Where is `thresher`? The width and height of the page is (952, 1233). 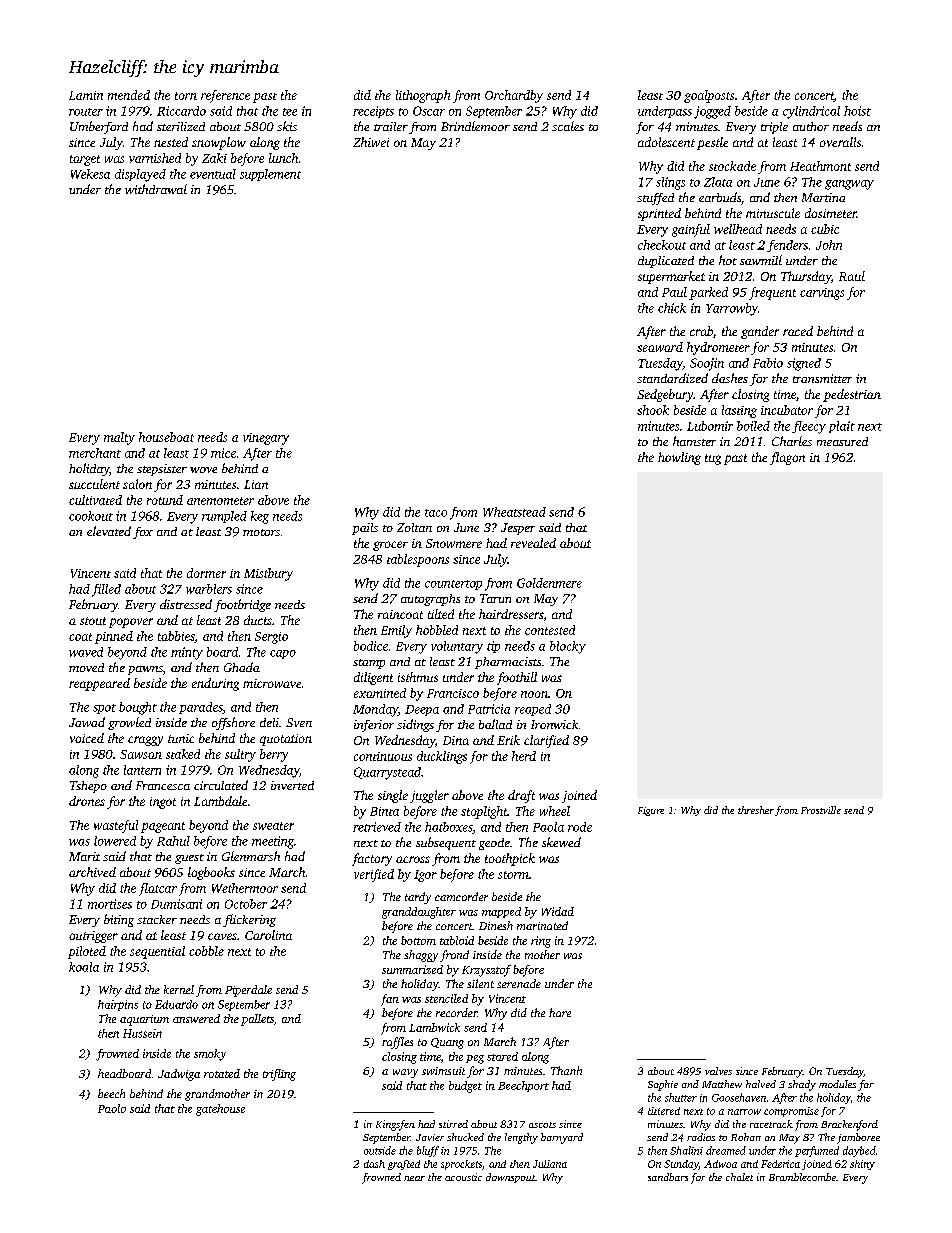
thresher is located at coordinates (756, 810).
